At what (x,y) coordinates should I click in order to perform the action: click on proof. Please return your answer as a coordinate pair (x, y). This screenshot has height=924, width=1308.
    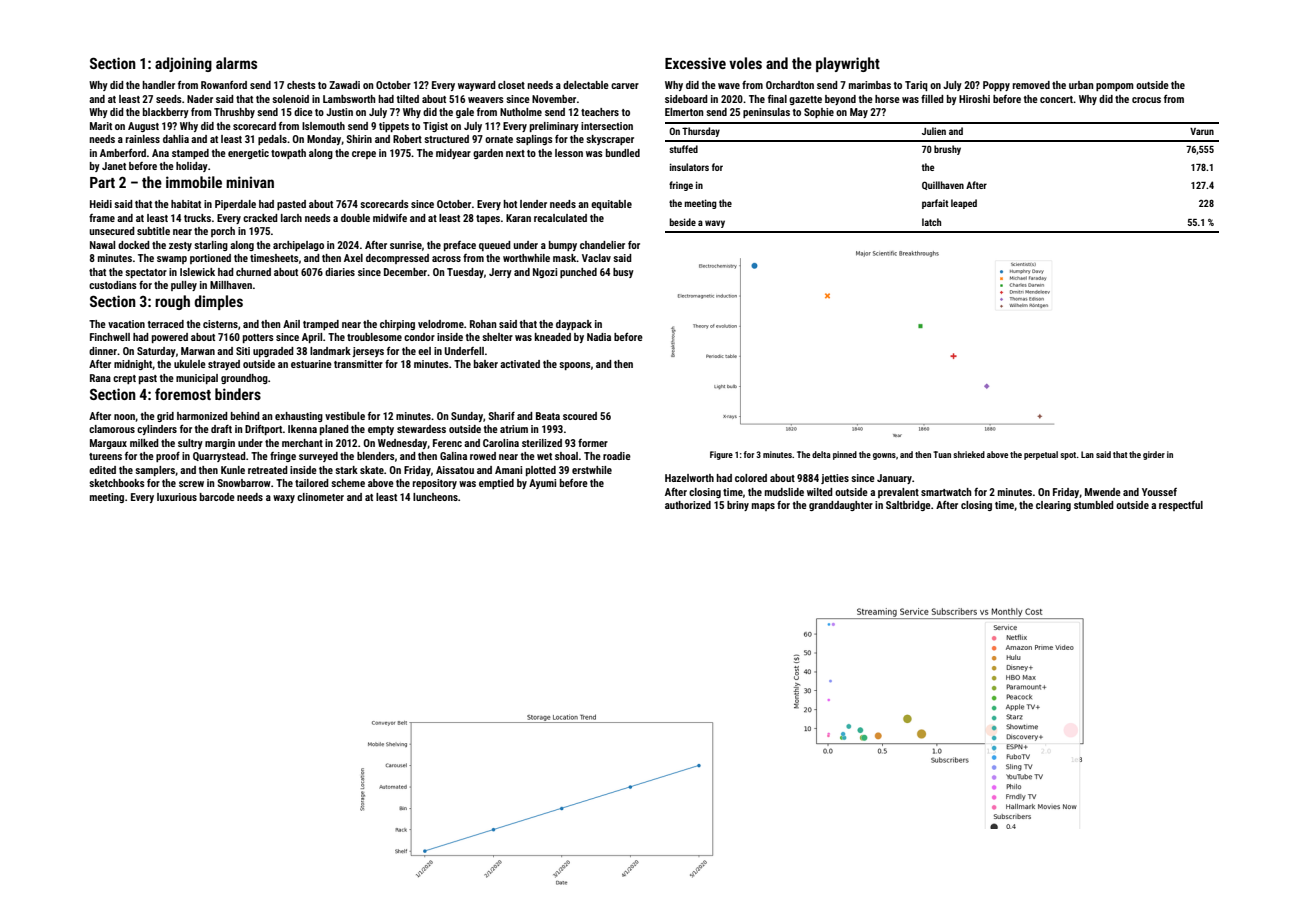
    Looking at the image, I should click on (168, 457).
